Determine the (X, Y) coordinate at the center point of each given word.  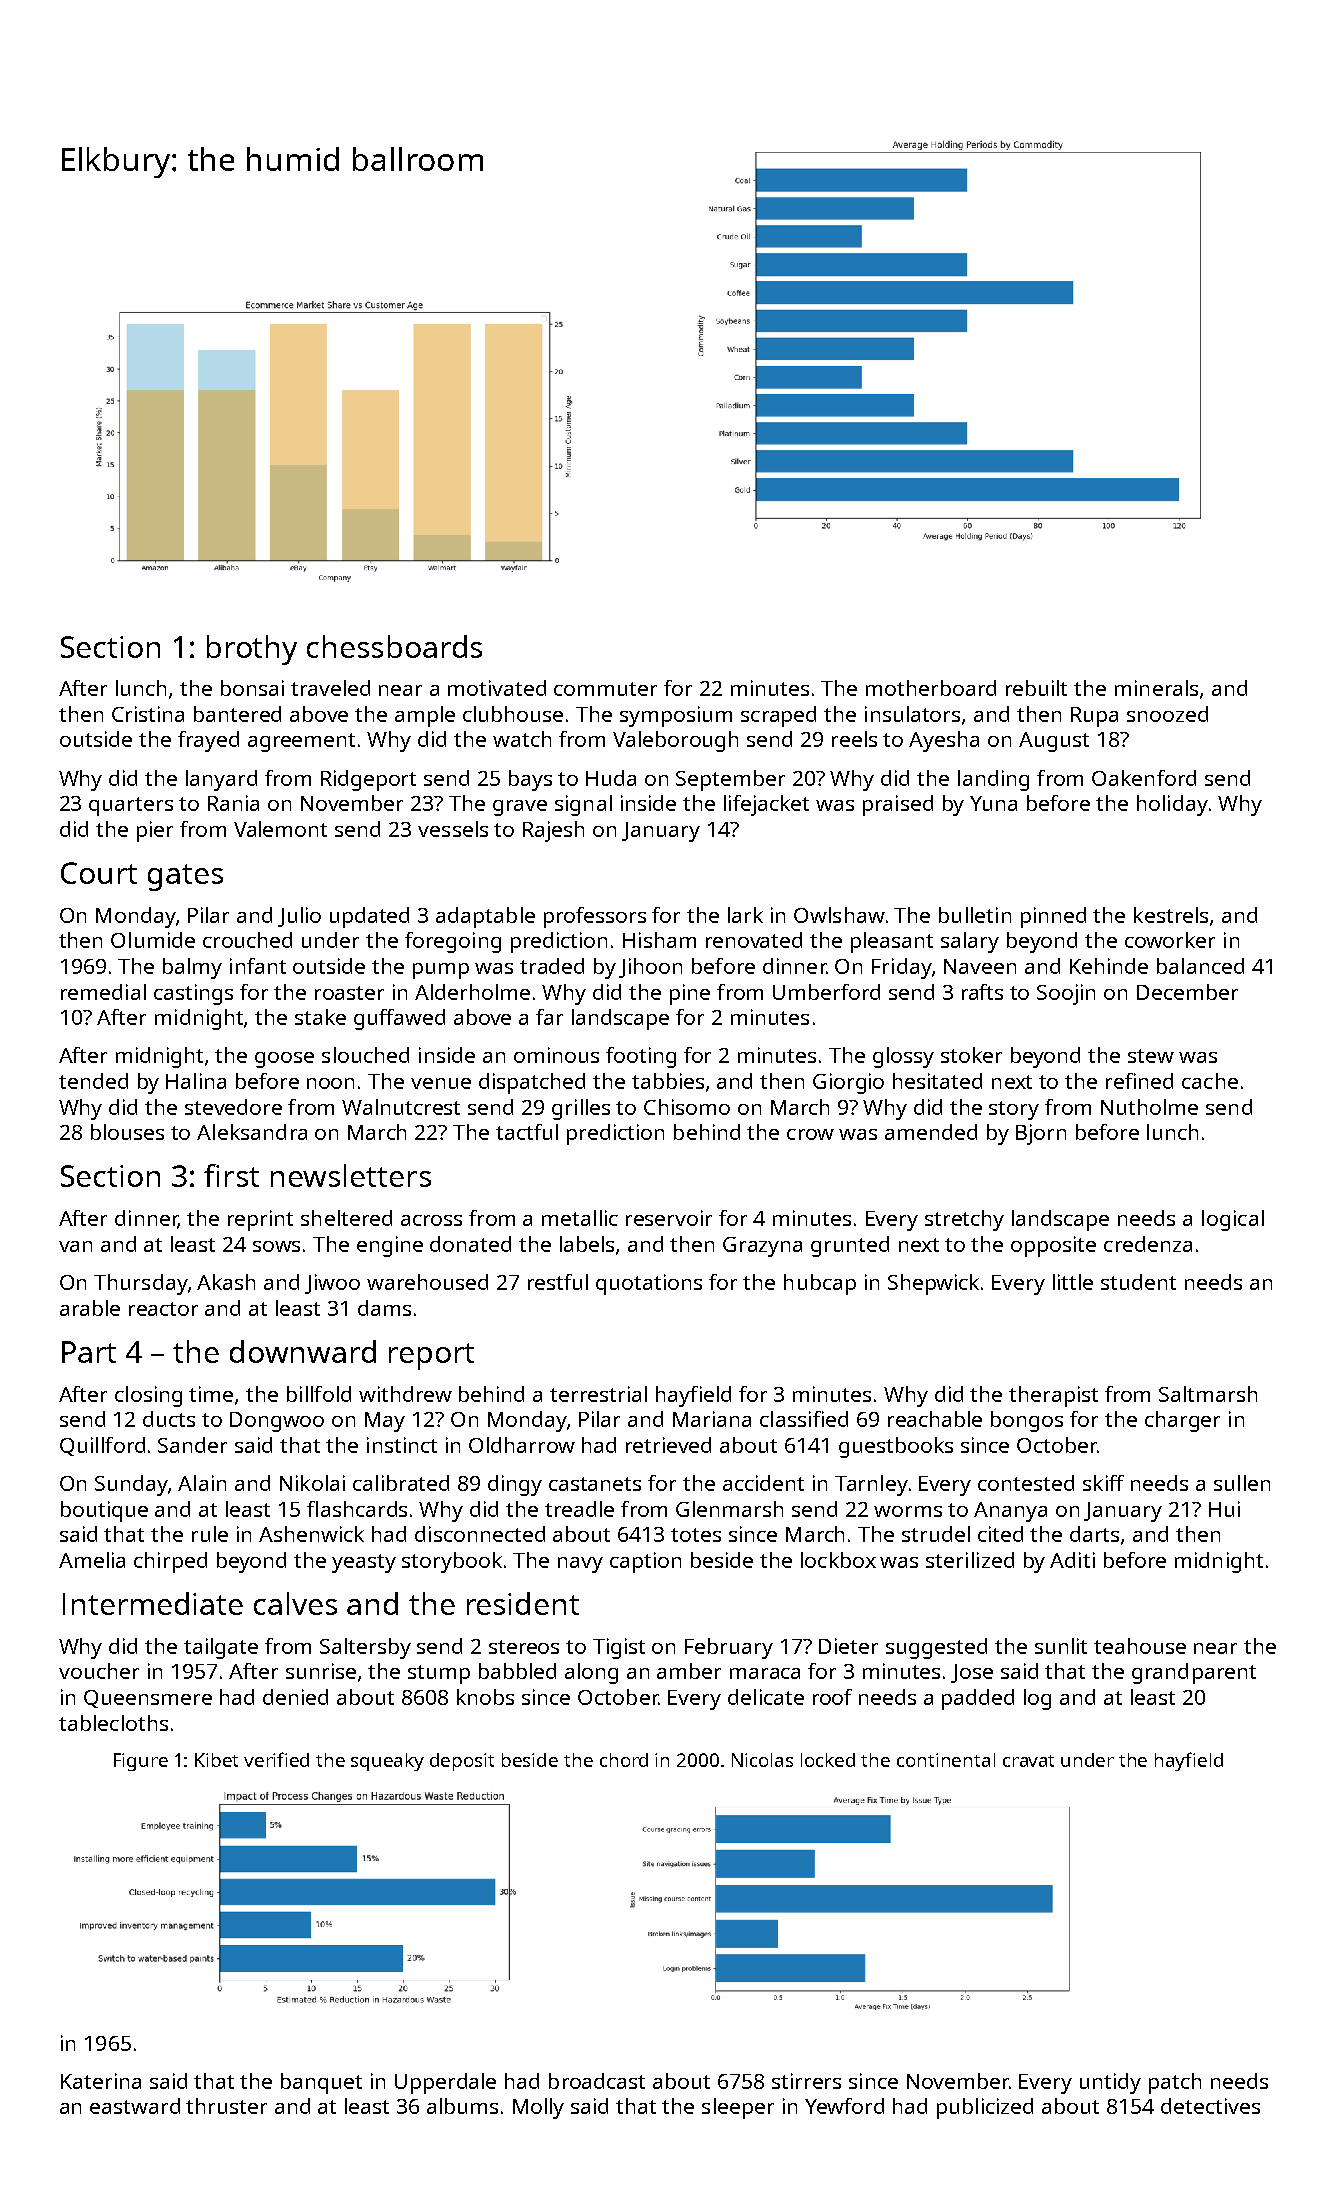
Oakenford (1144, 778)
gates (185, 877)
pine (690, 994)
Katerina (101, 2081)
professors (595, 917)
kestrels (1171, 915)
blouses (127, 1132)
